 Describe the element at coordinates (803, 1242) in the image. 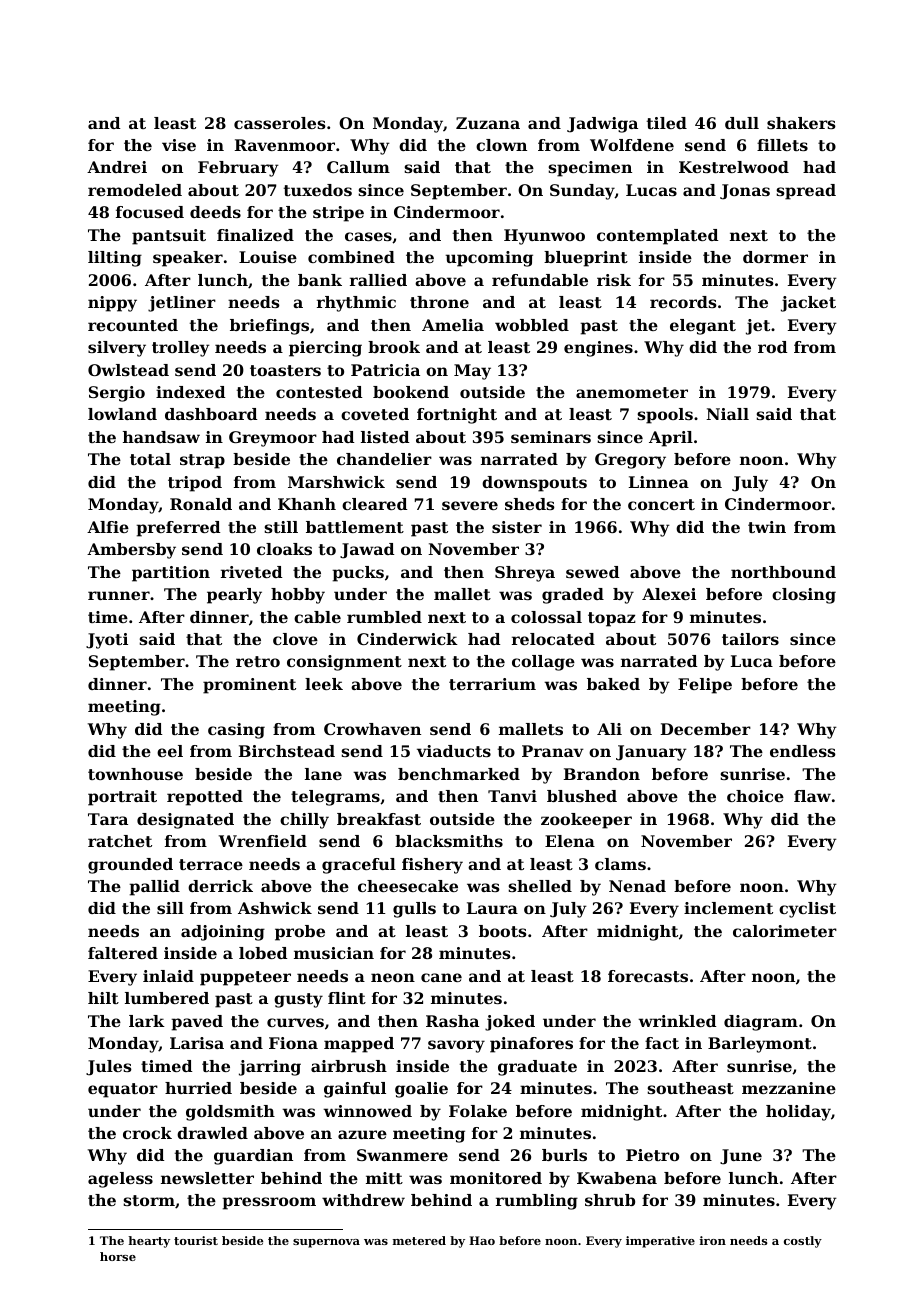

I see `costly` at that location.
